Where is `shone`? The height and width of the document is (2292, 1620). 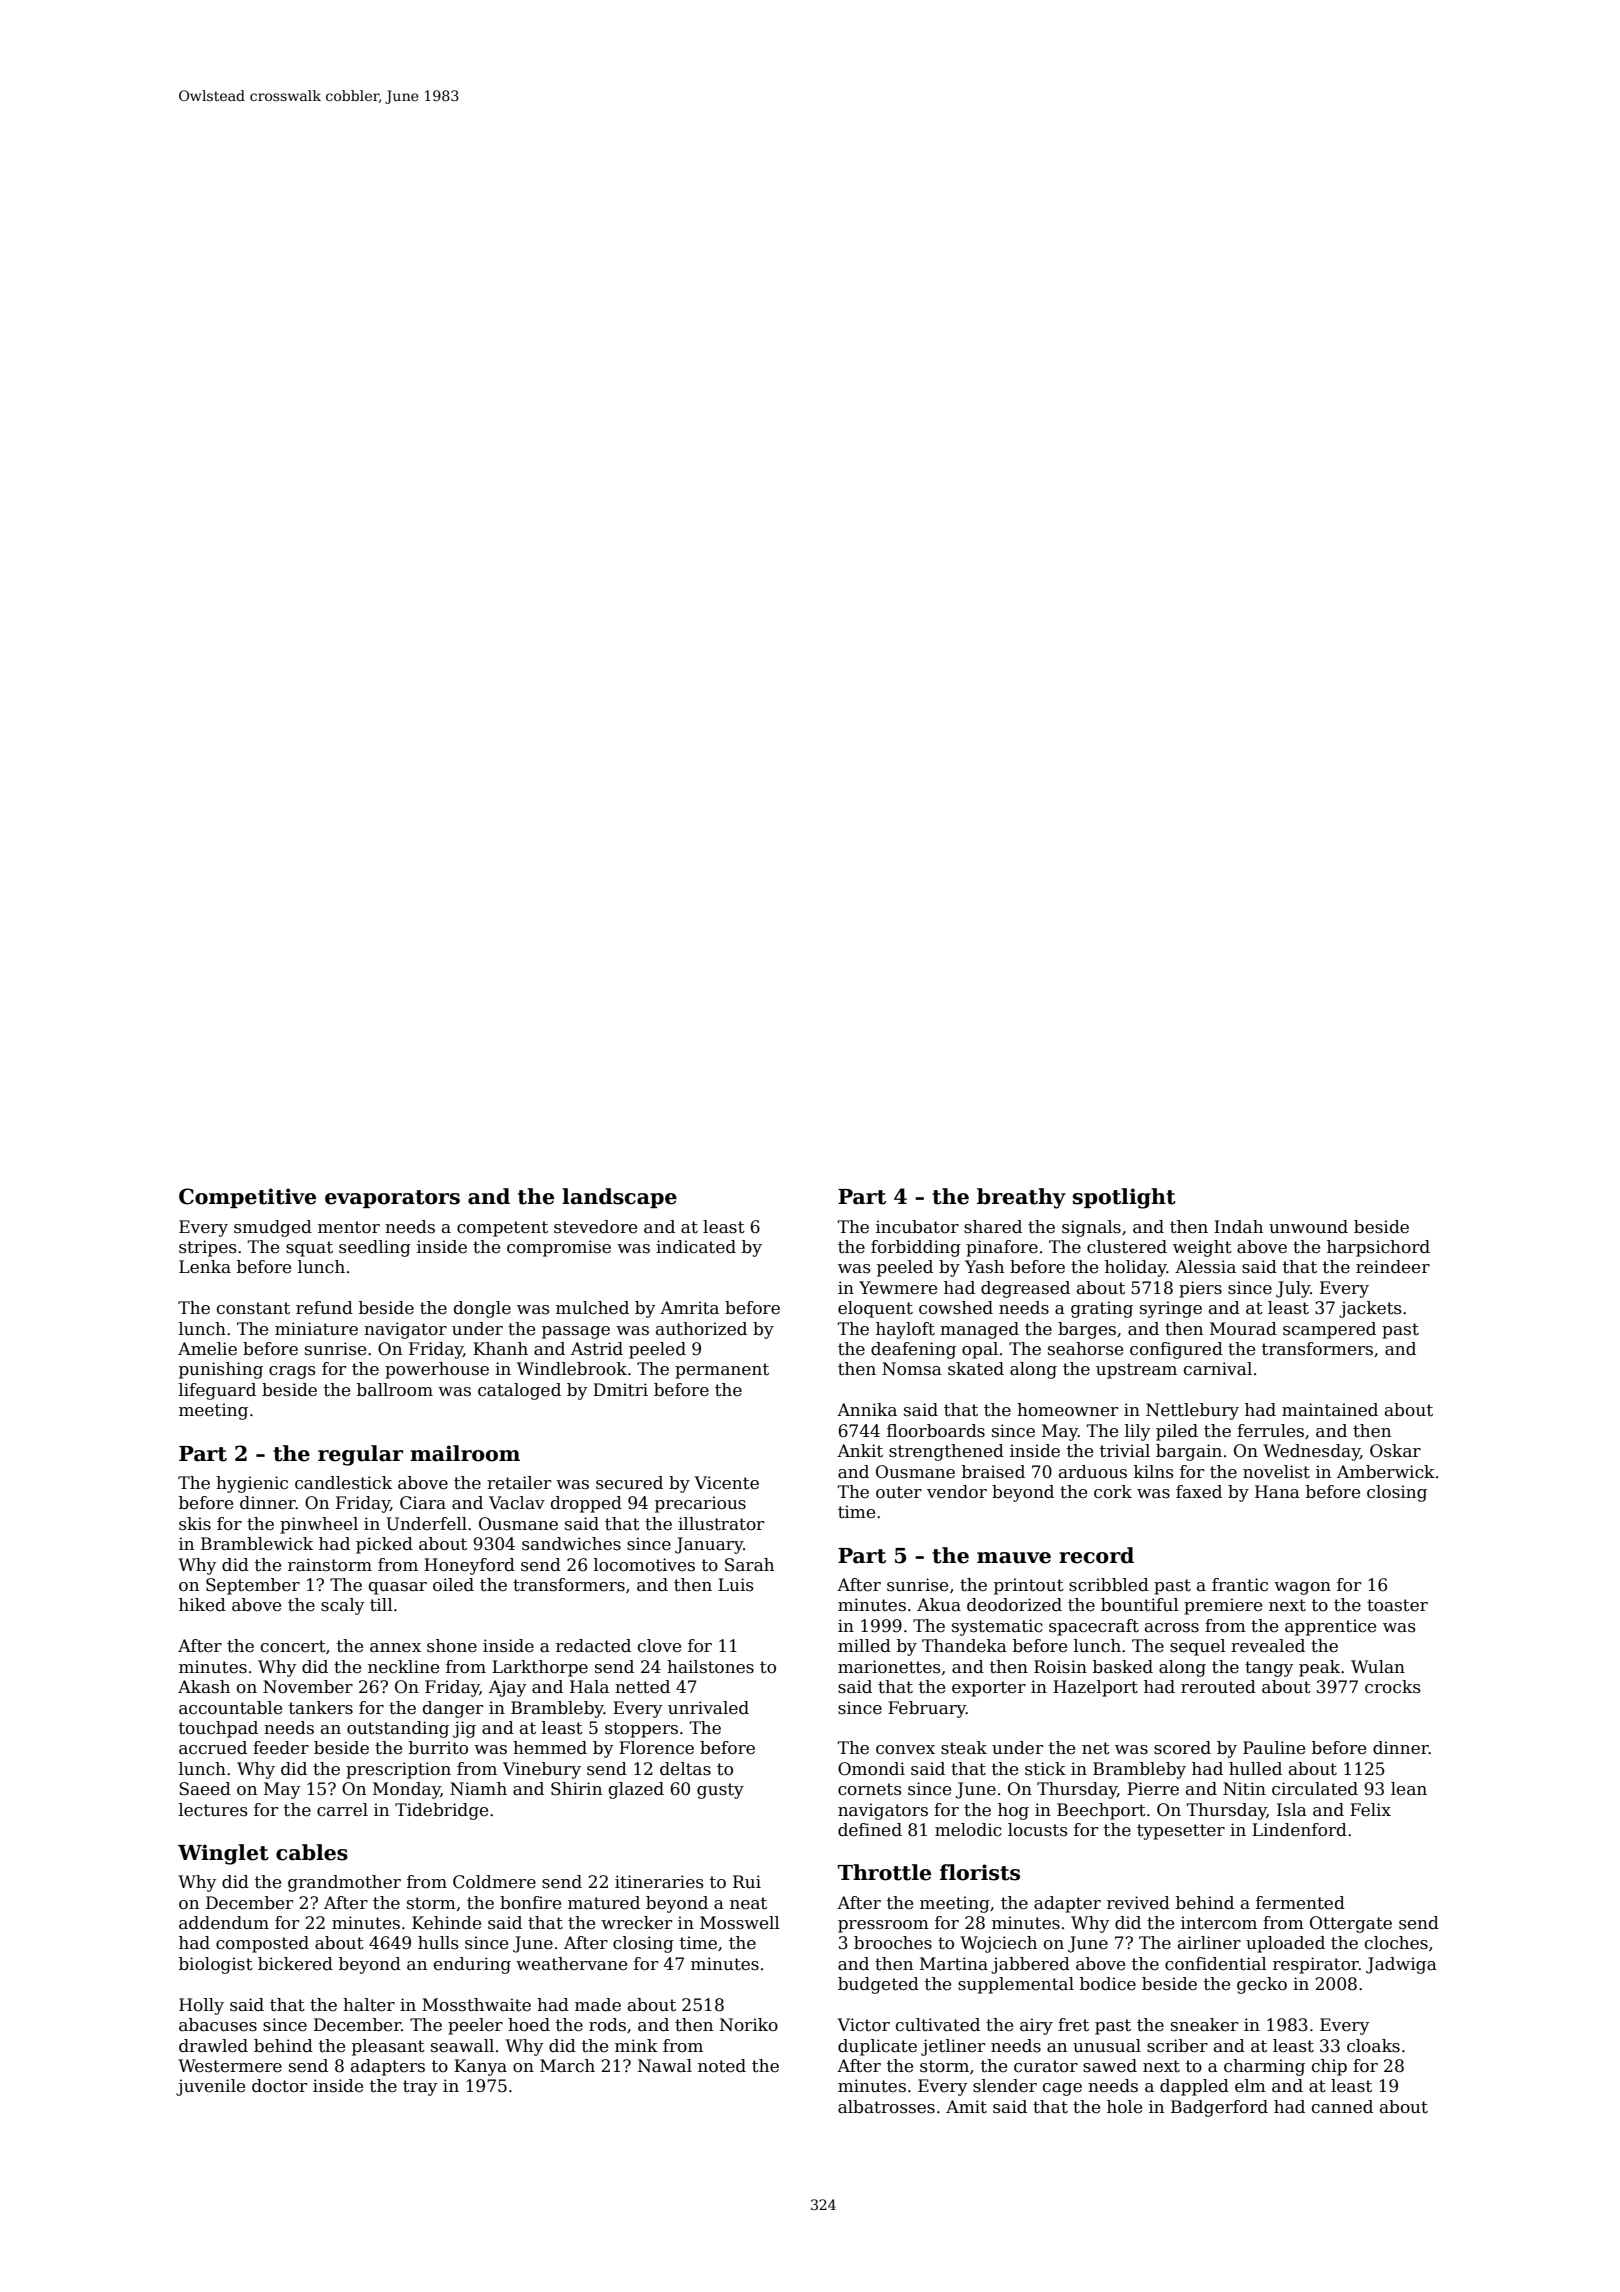
shone is located at coordinates (452, 1646).
